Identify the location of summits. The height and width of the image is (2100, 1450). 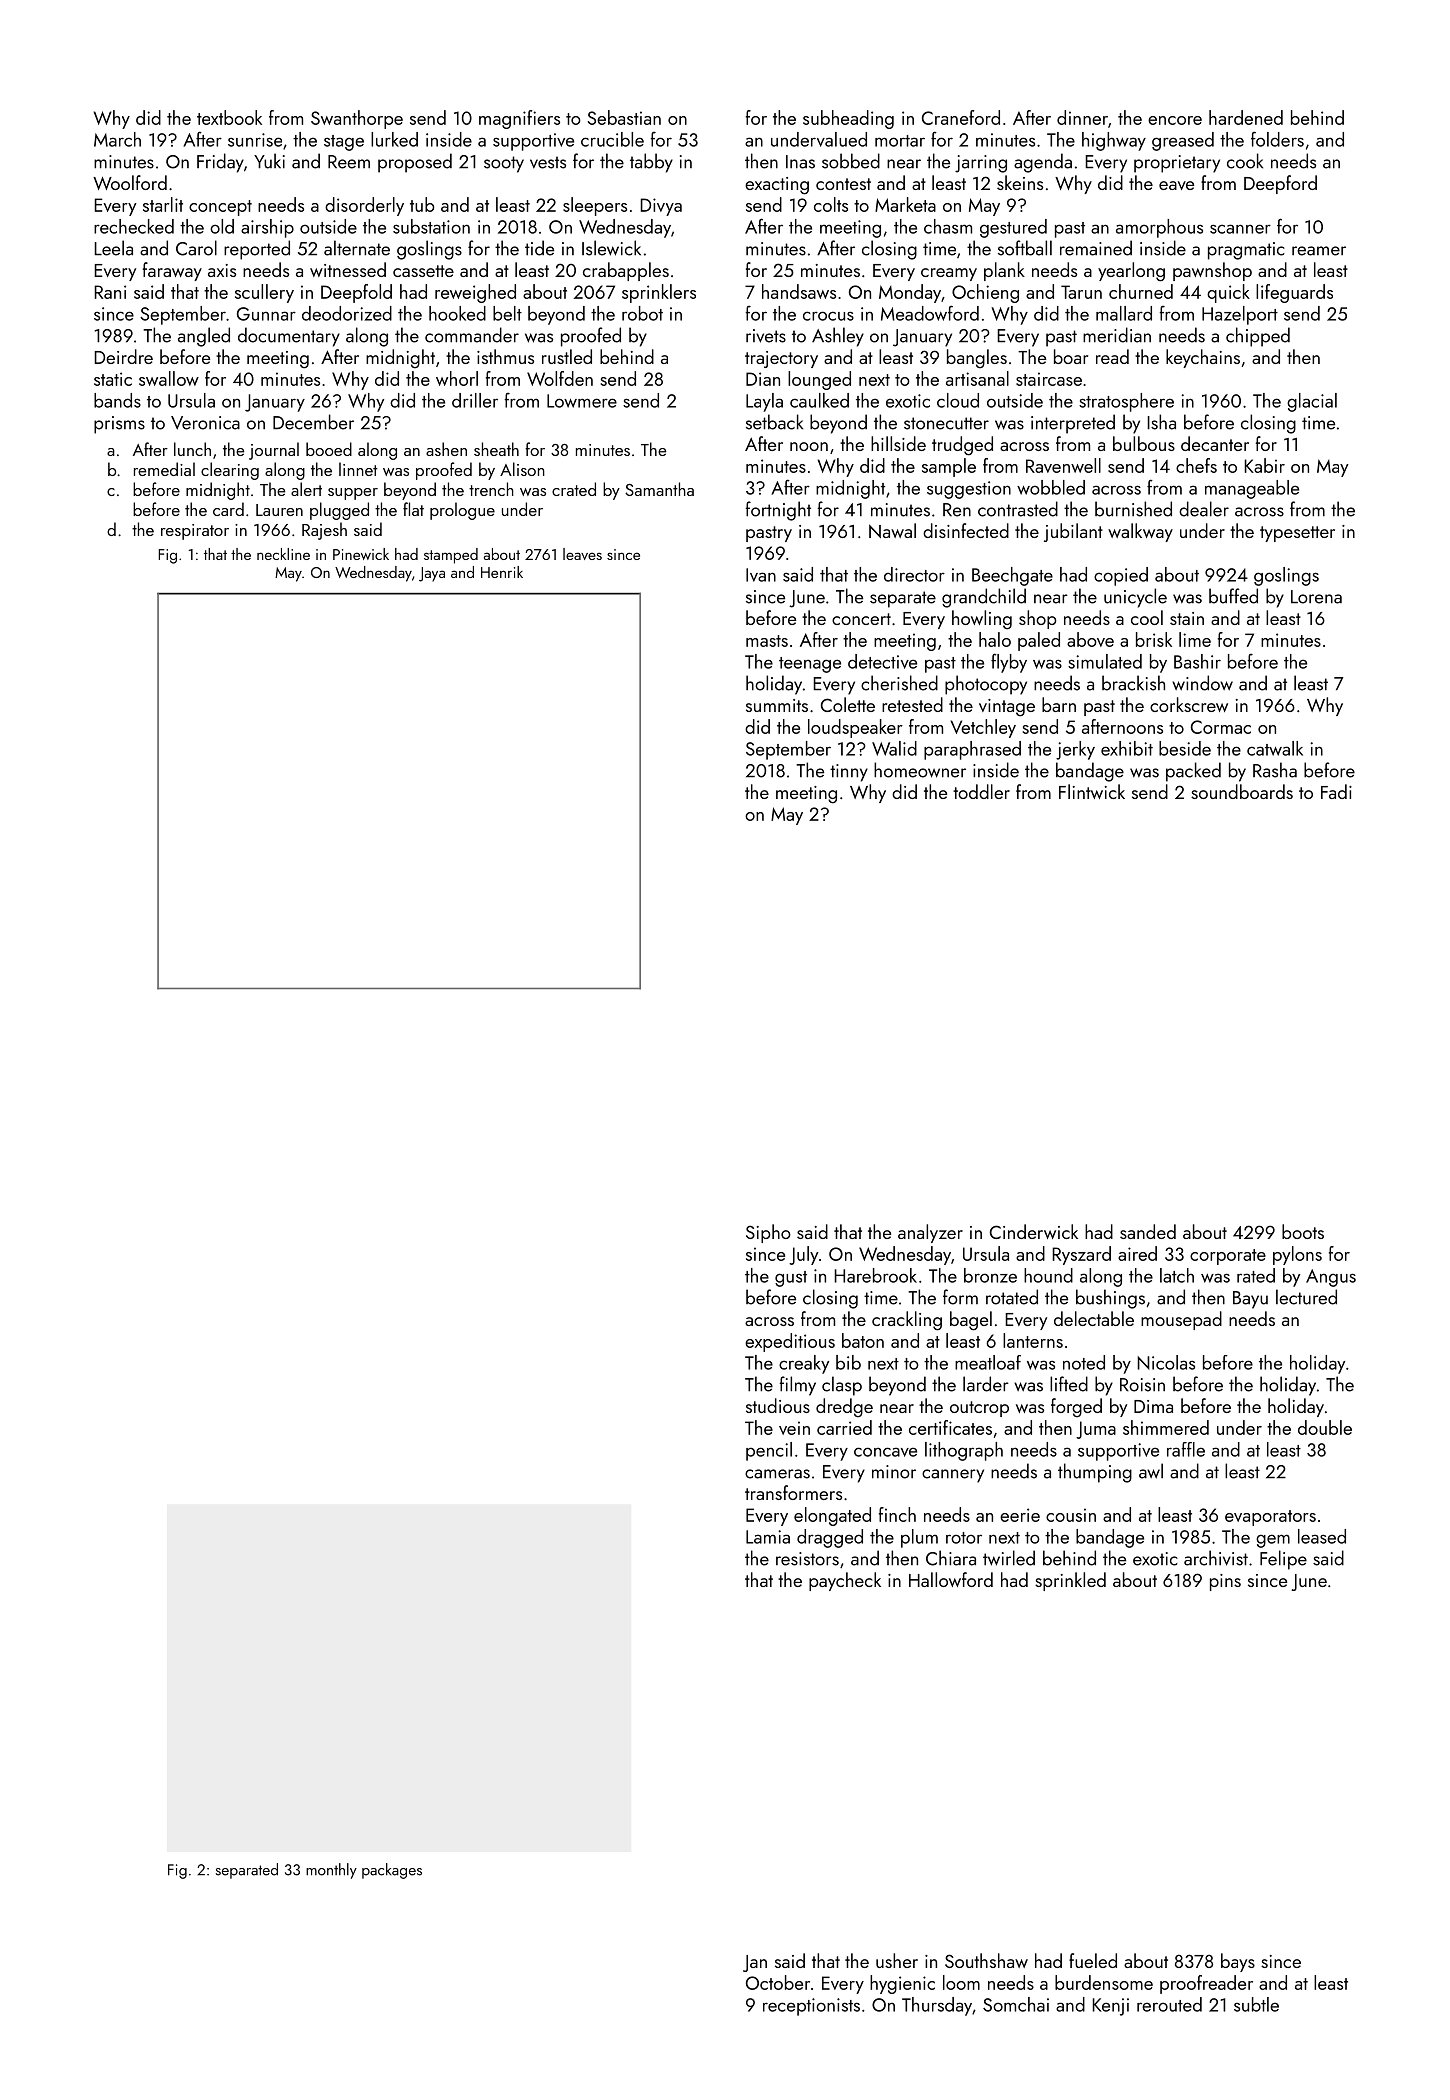
(777, 705).
